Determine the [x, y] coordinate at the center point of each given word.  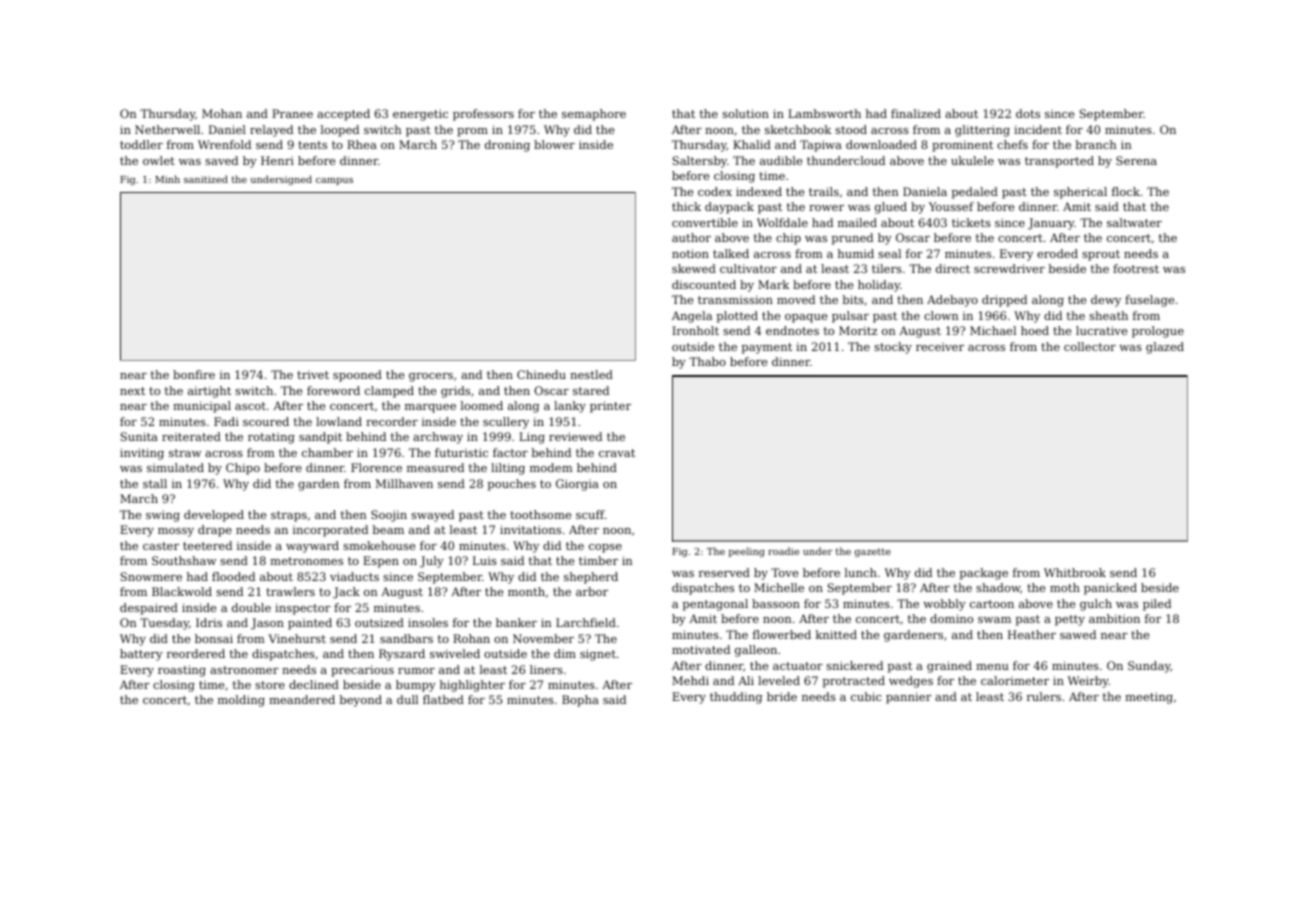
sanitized [206, 179]
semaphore [594, 115]
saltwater [1134, 222]
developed [214, 516]
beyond [360, 701]
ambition [1114, 618]
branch [1096, 144]
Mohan [222, 113]
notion [690, 253]
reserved [724, 572]
